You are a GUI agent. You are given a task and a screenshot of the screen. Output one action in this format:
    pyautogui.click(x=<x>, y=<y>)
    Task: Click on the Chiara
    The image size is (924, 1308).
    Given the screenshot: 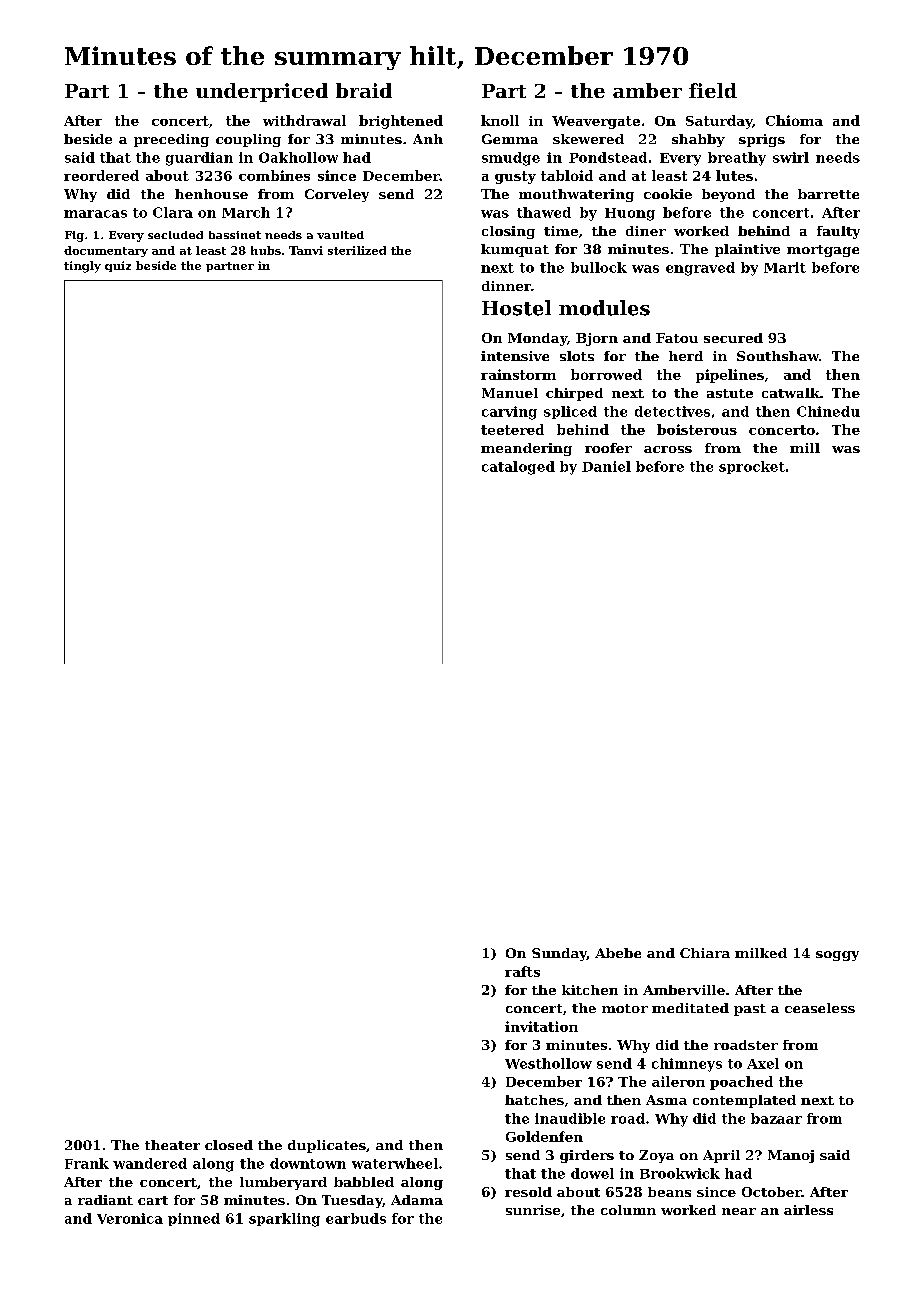 What is the action you would take?
    pyautogui.click(x=705, y=953)
